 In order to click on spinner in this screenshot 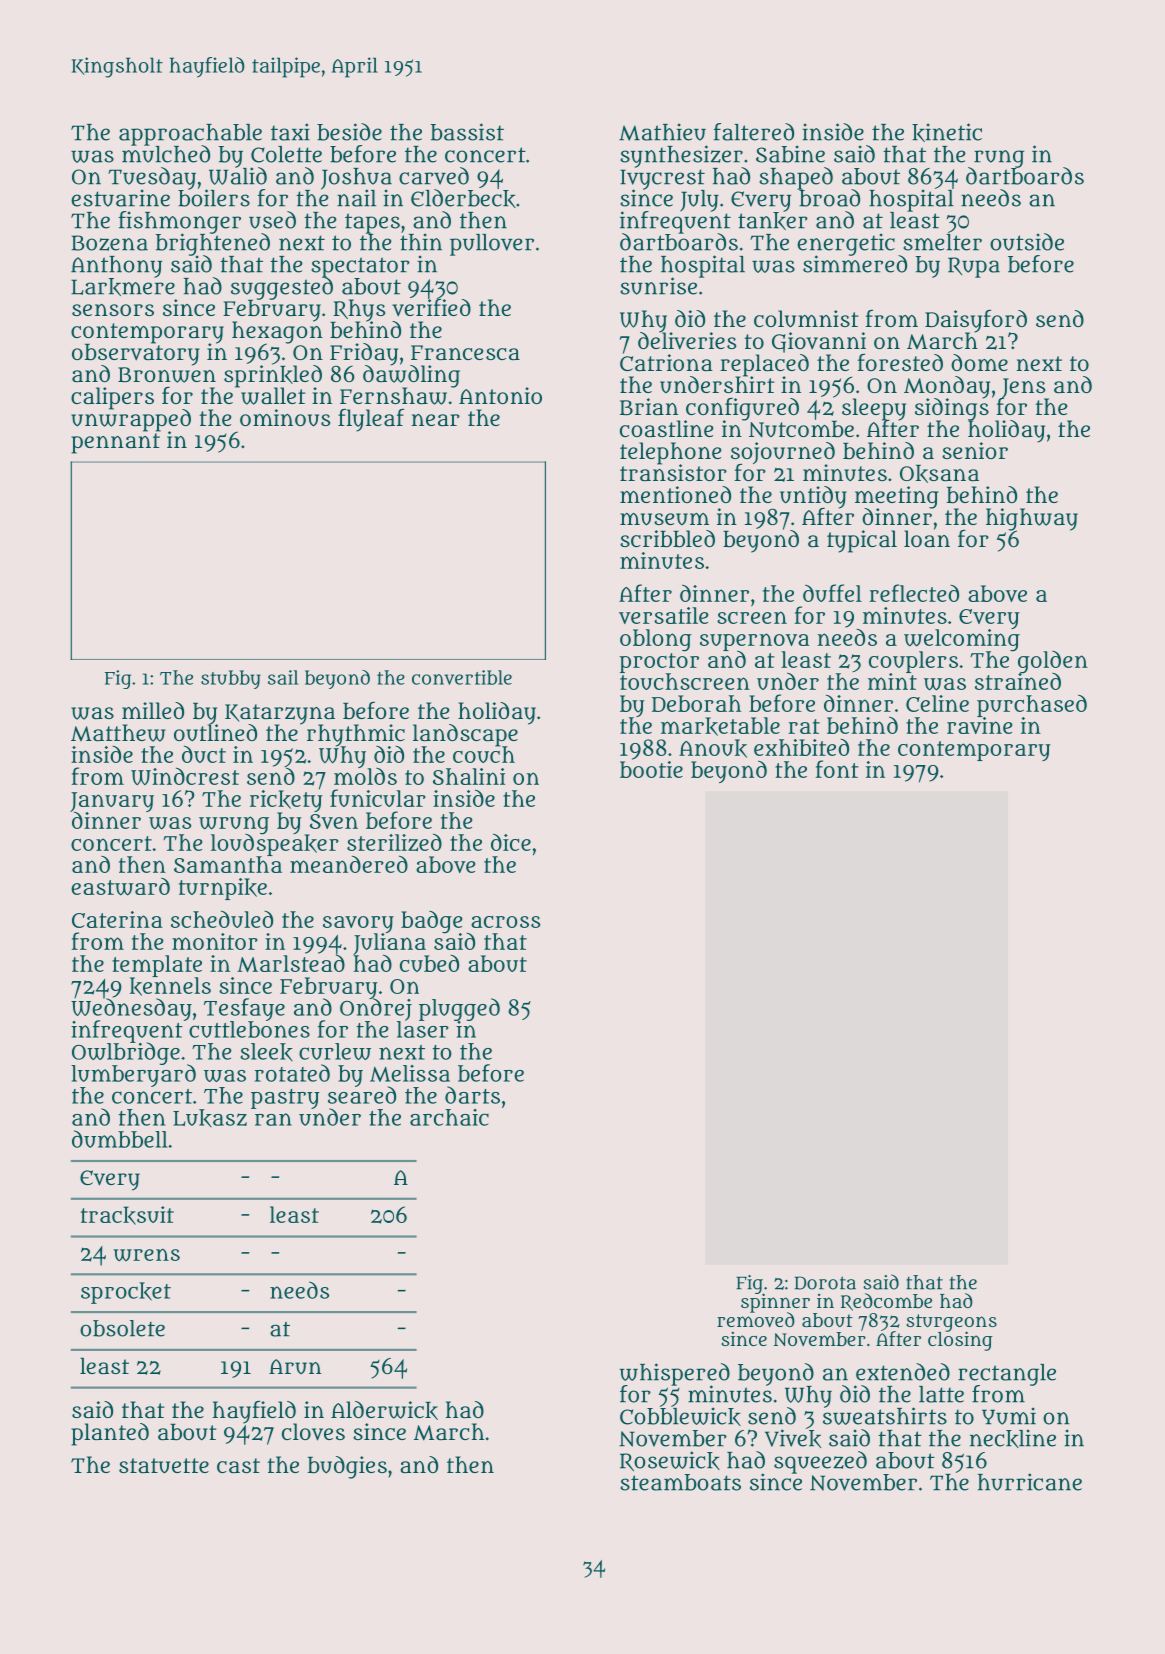, I will do `click(775, 1303)`.
